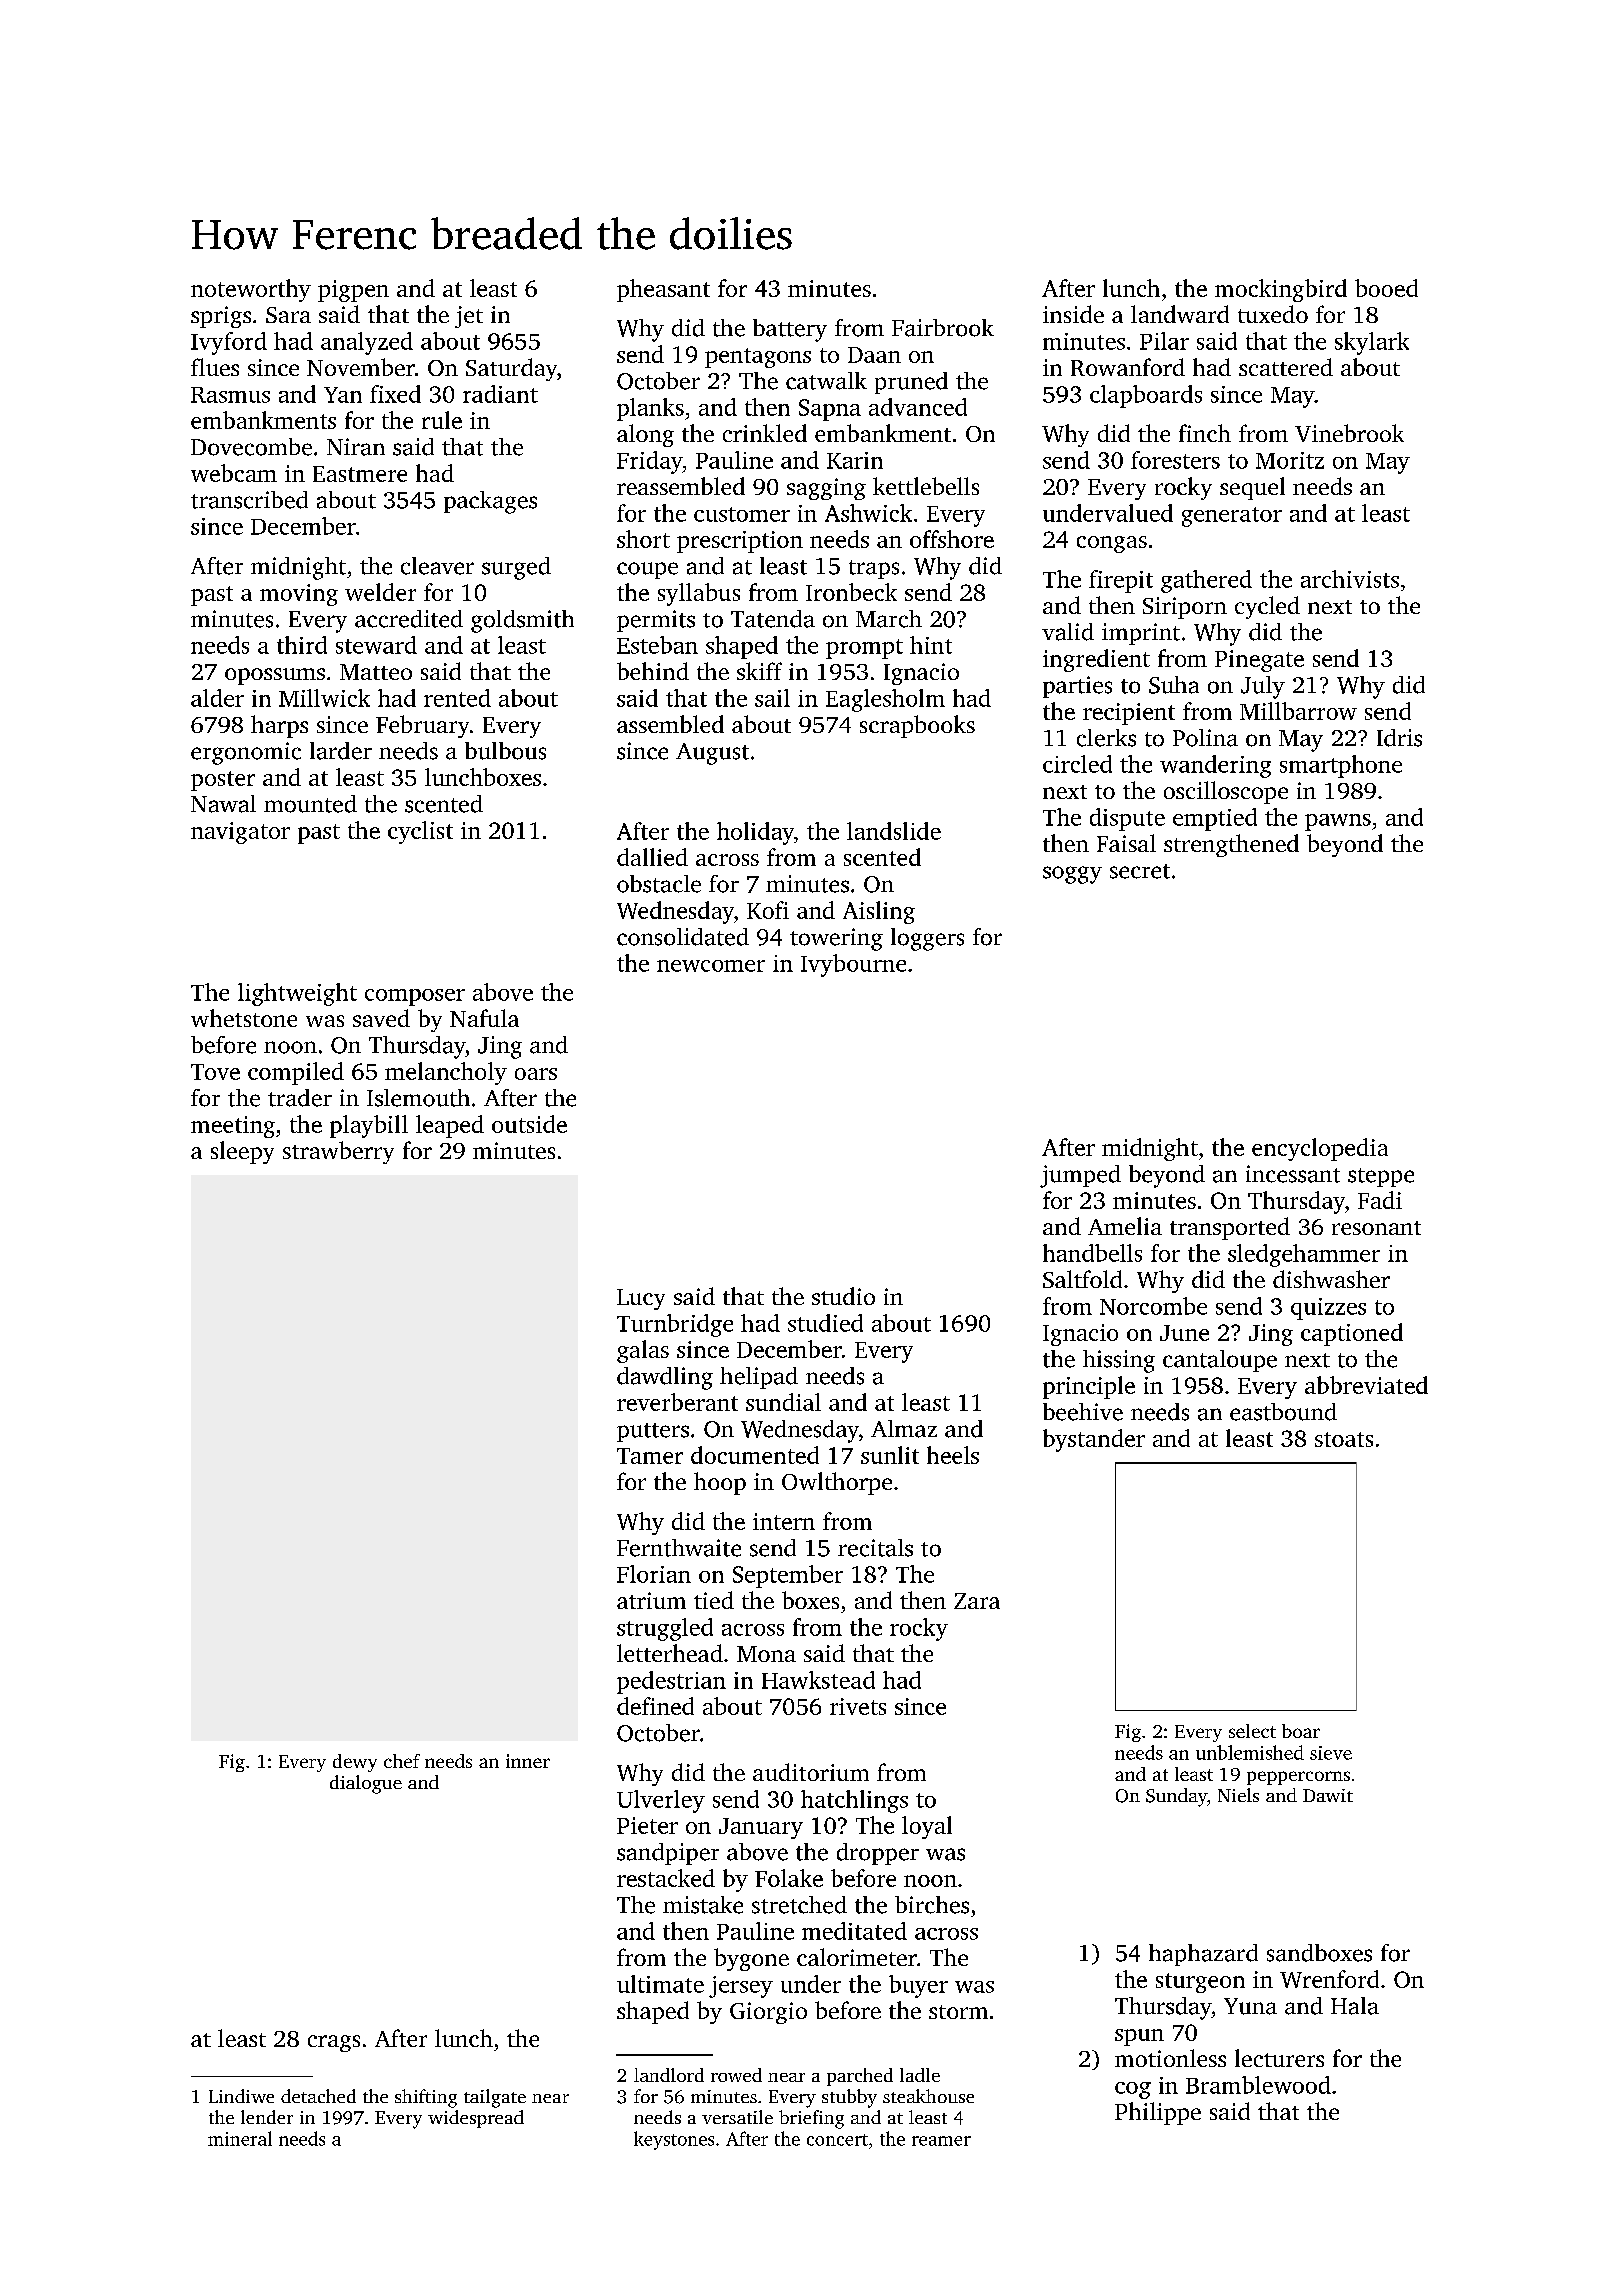  What do you see at coordinates (668, 1854) in the screenshot?
I see `sandpiper` at bounding box center [668, 1854].
